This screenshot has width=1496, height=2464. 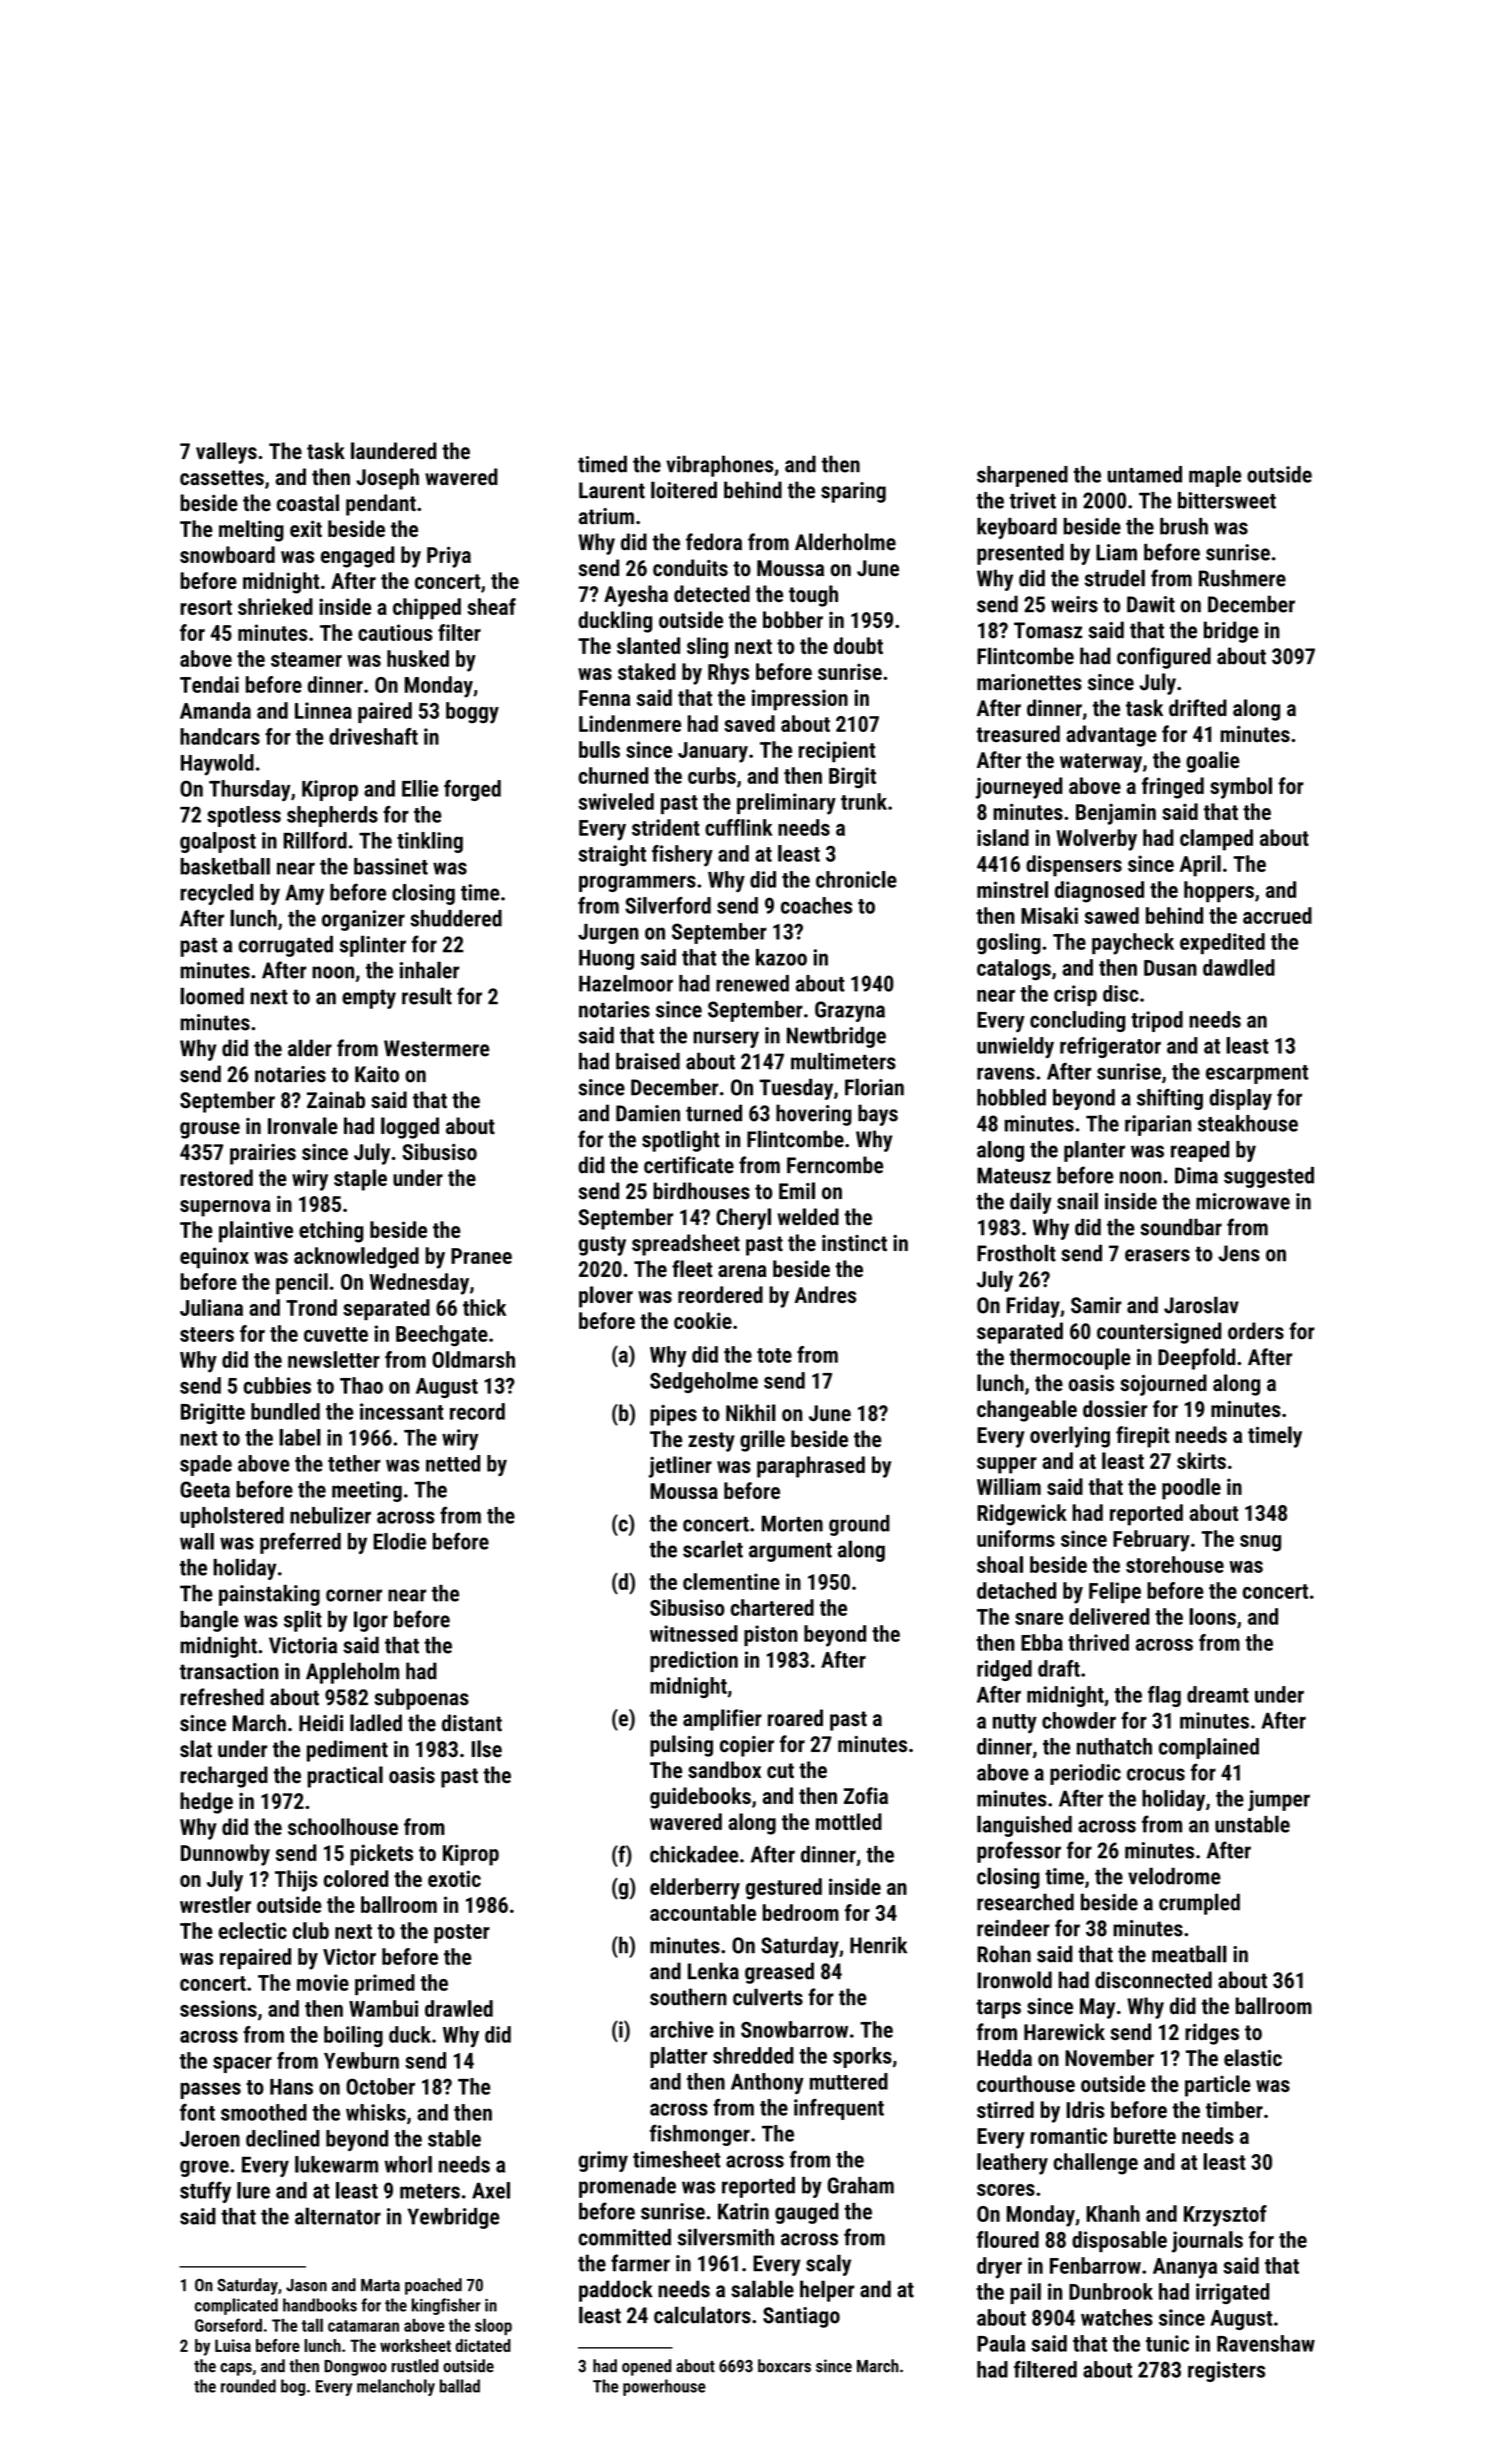 What do you see at coordinates (713, 752) in the screenshot?
I see `January` at bounding box center [713, 752].
